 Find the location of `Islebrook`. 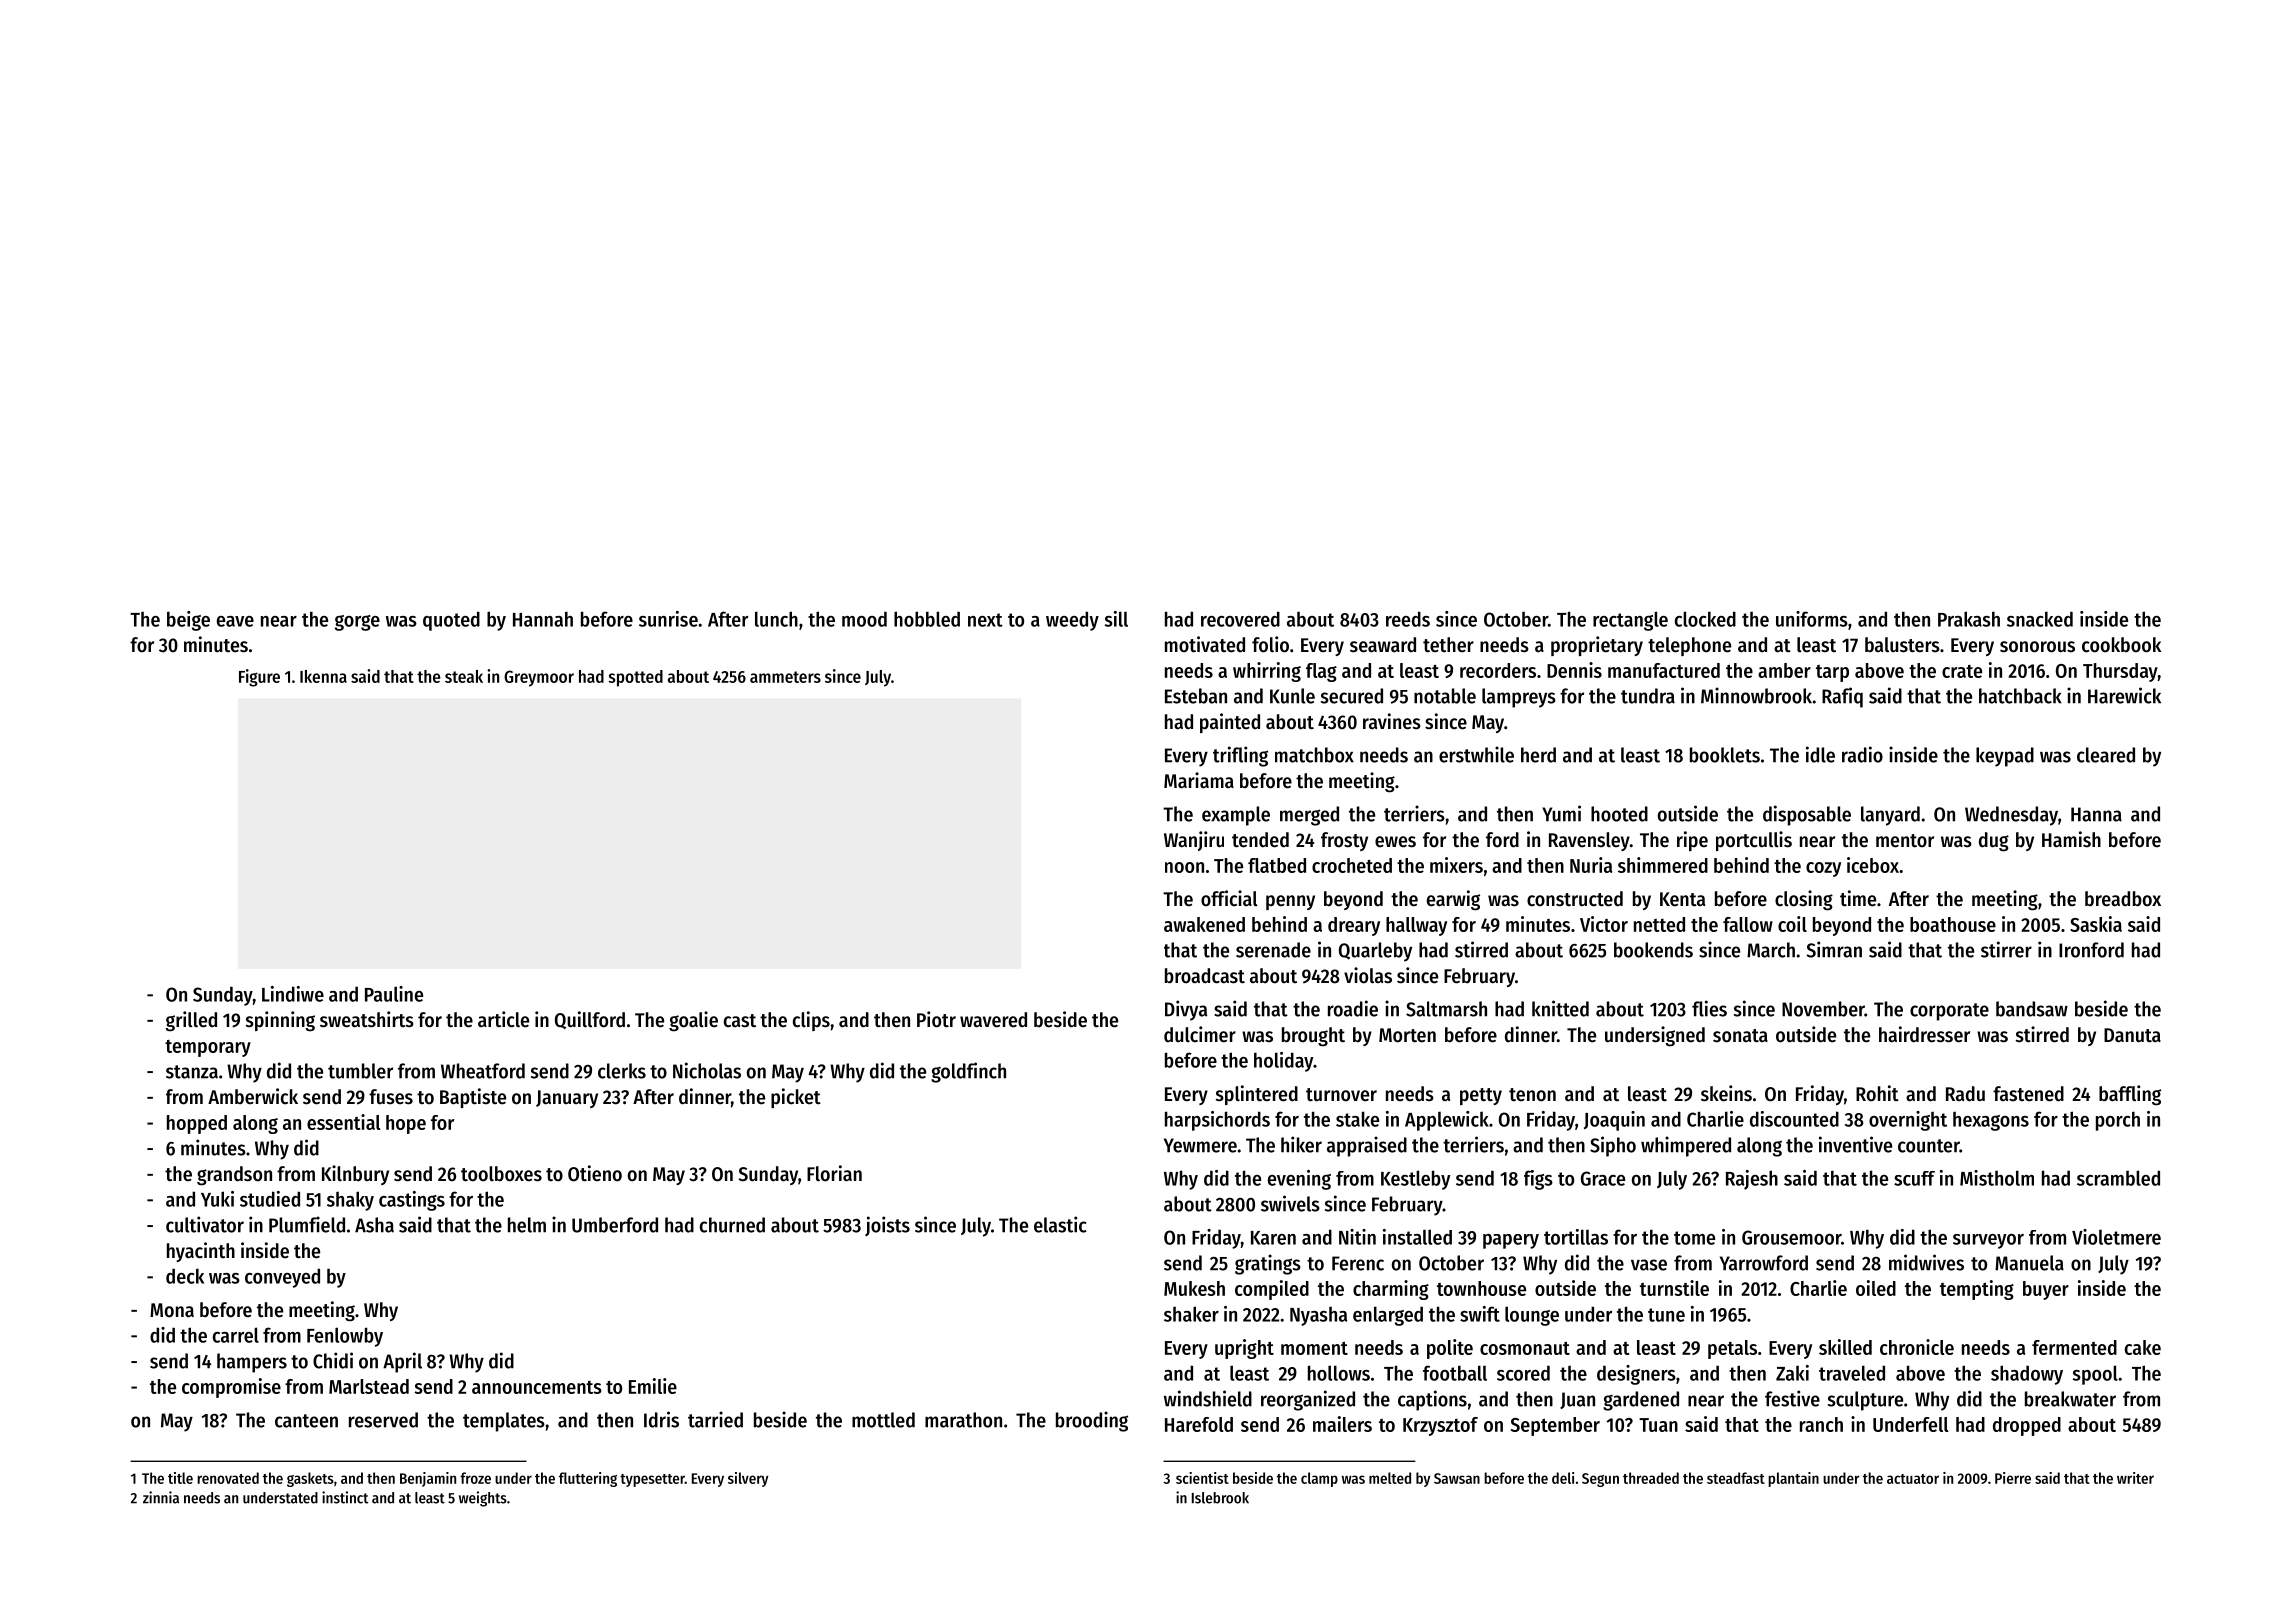

Islebrook is located at coordinates (1220, 1498).
